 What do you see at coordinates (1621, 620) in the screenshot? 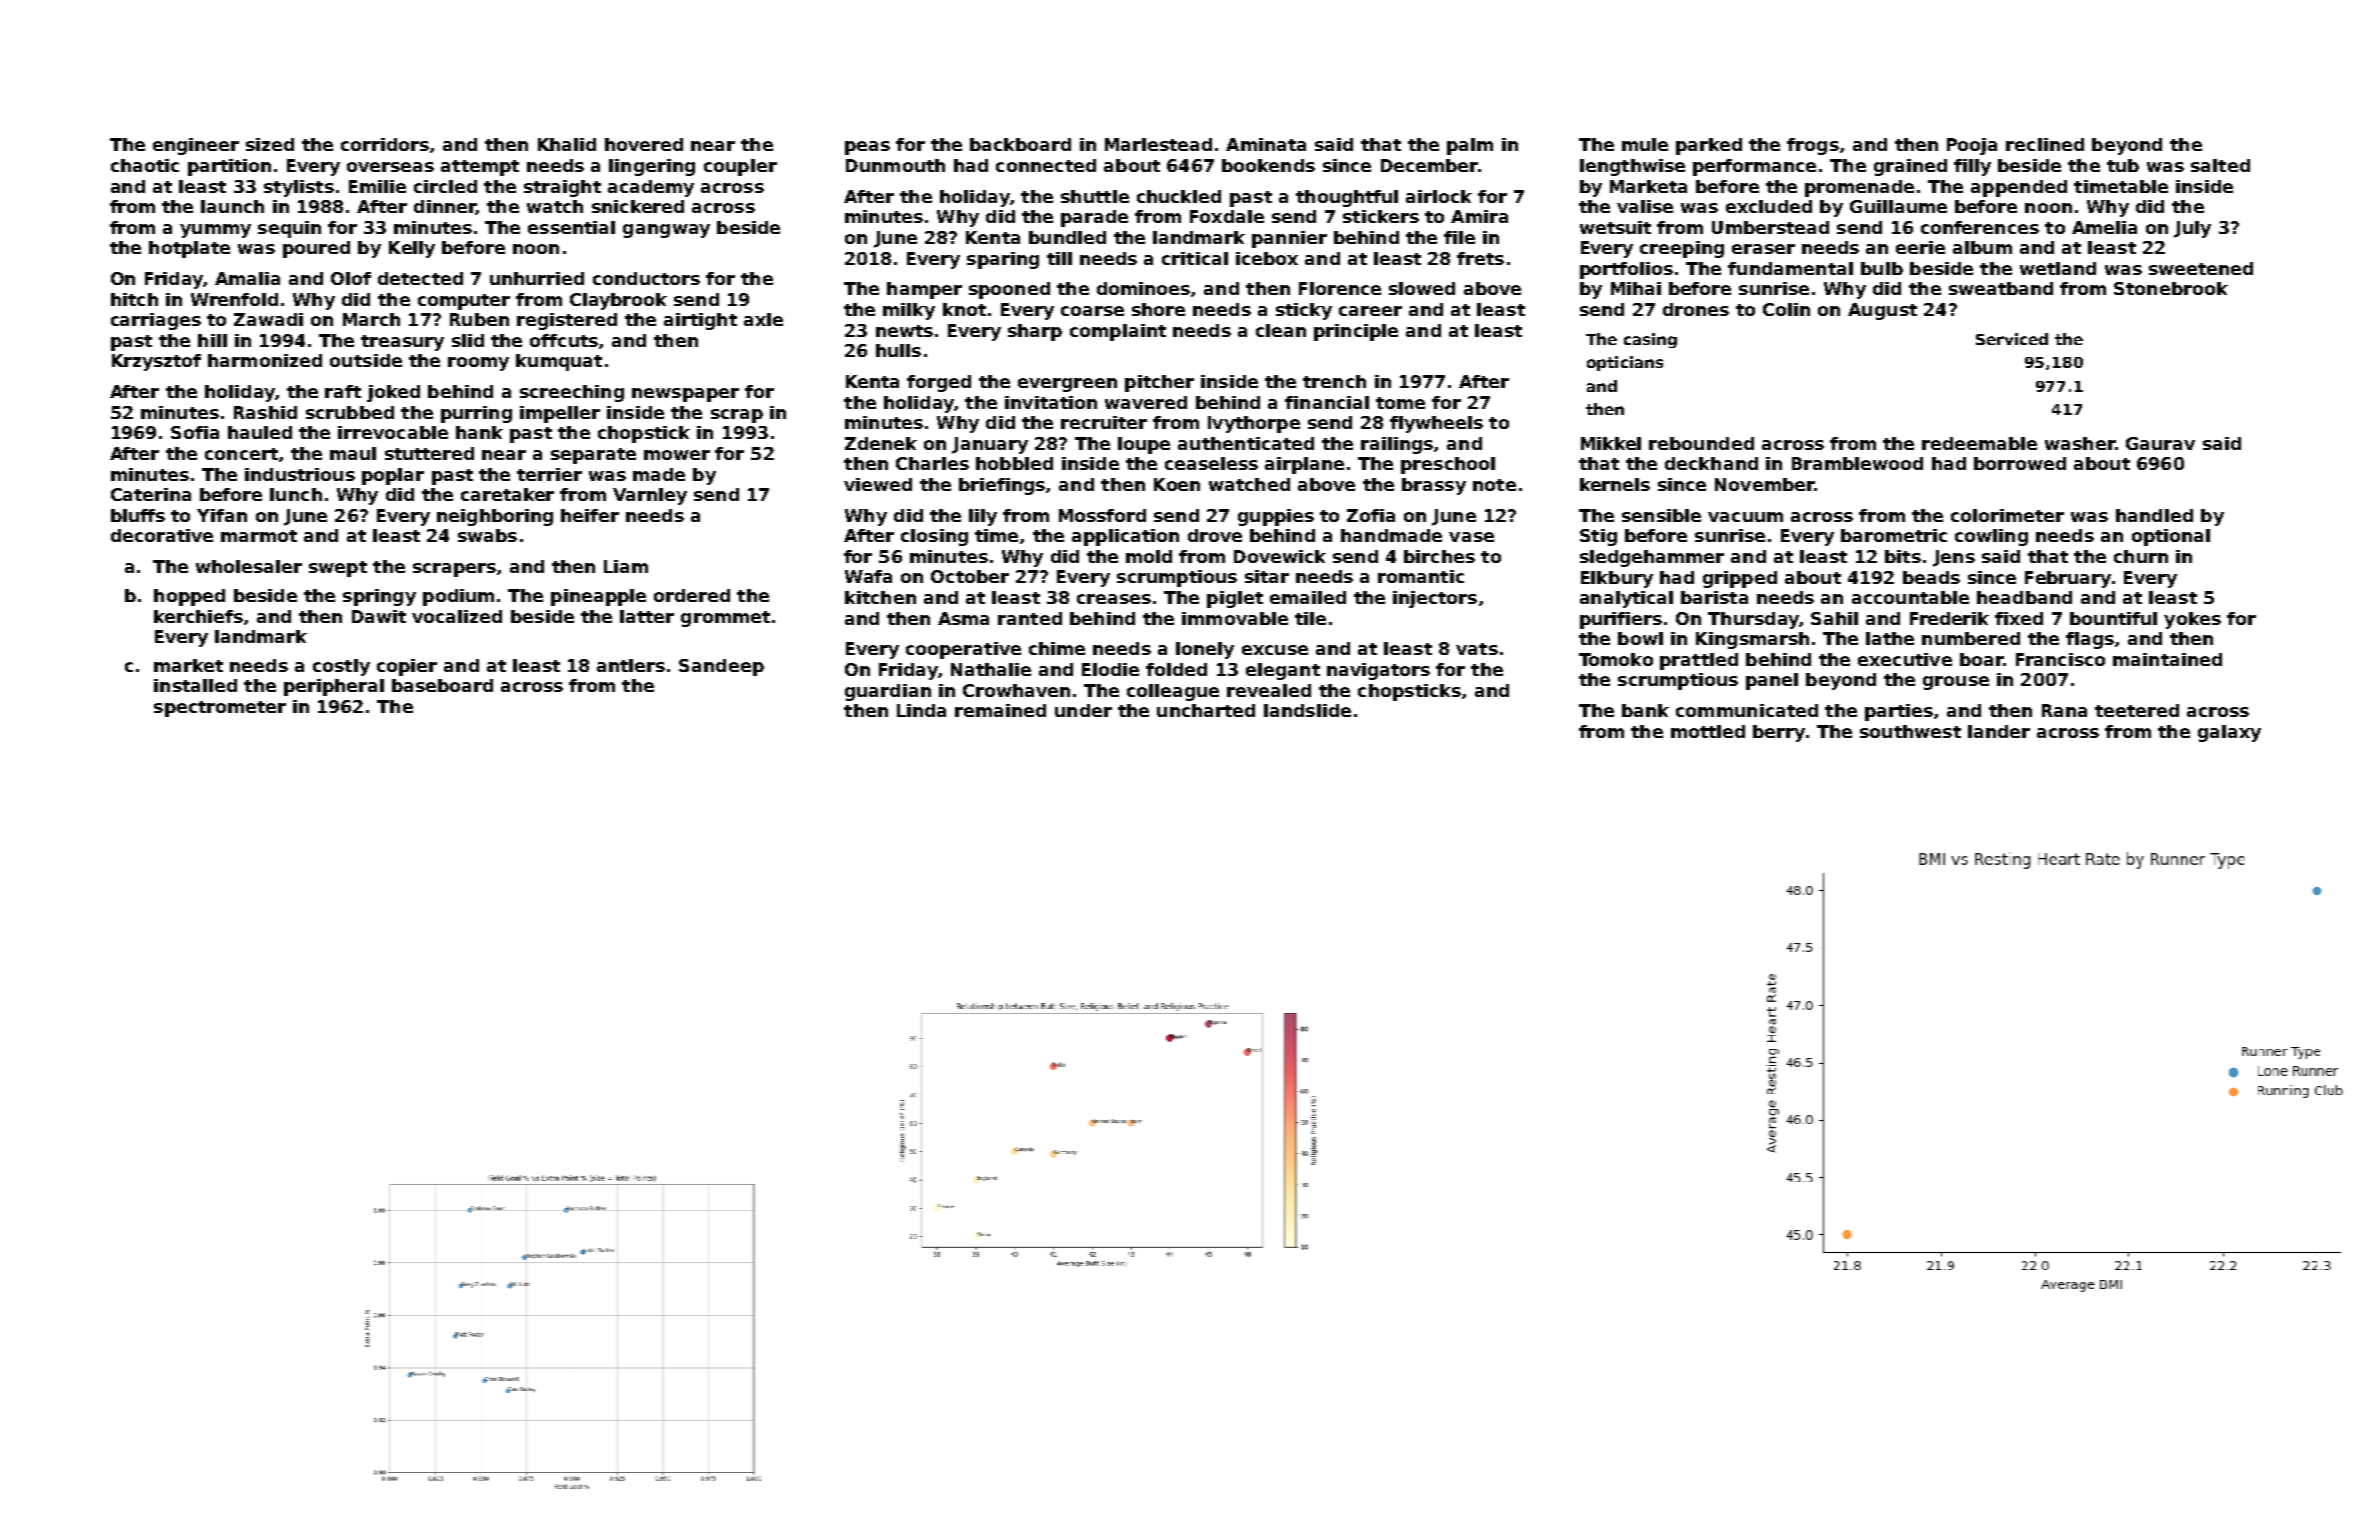
I see `purifiers` at bounding box center [1621, 620].
